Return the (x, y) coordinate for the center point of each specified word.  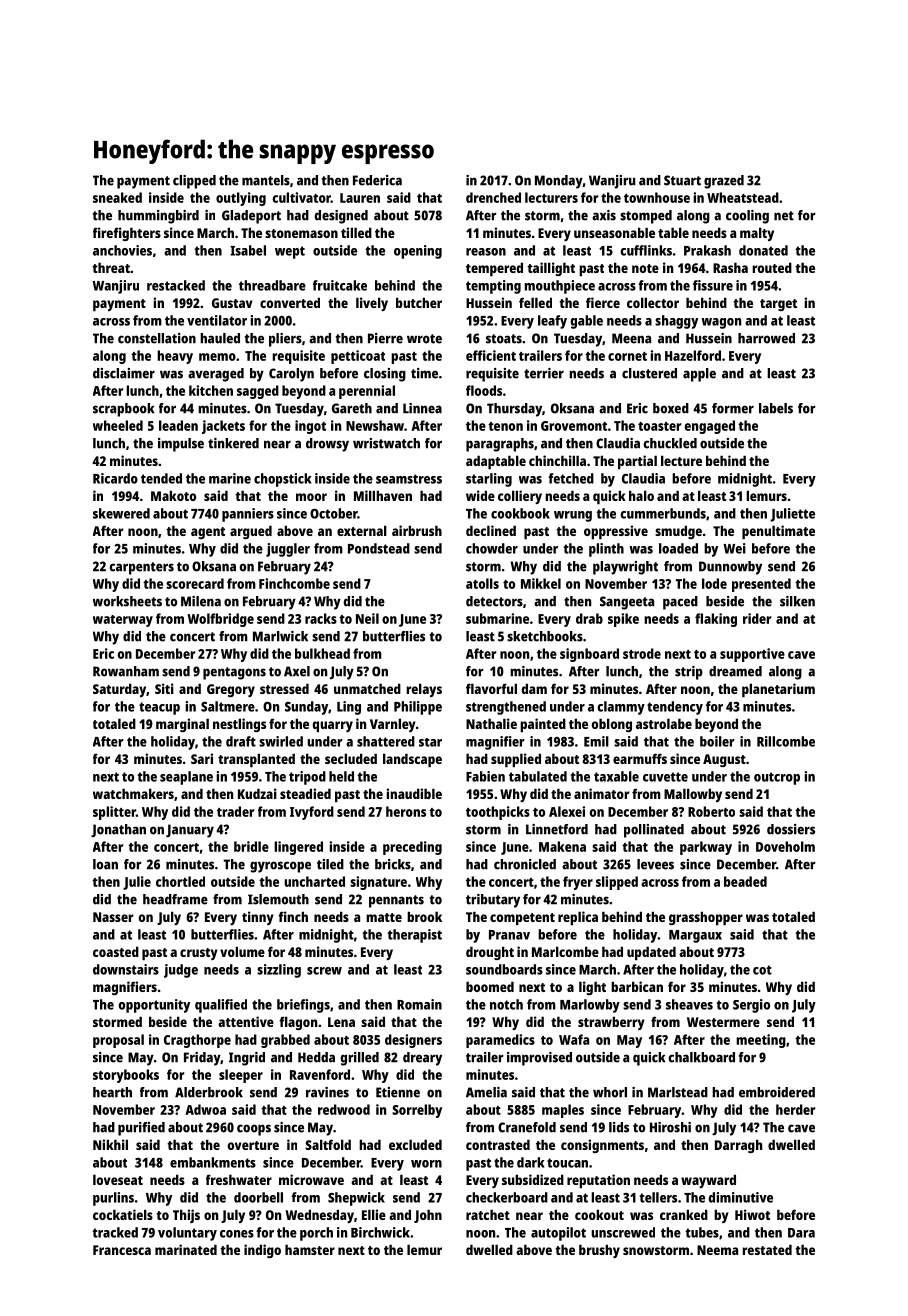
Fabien (485, 776)
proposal (118, 1041)
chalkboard (701, 1057)
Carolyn (291, 375)
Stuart (682, 180)
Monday (559, 182)
